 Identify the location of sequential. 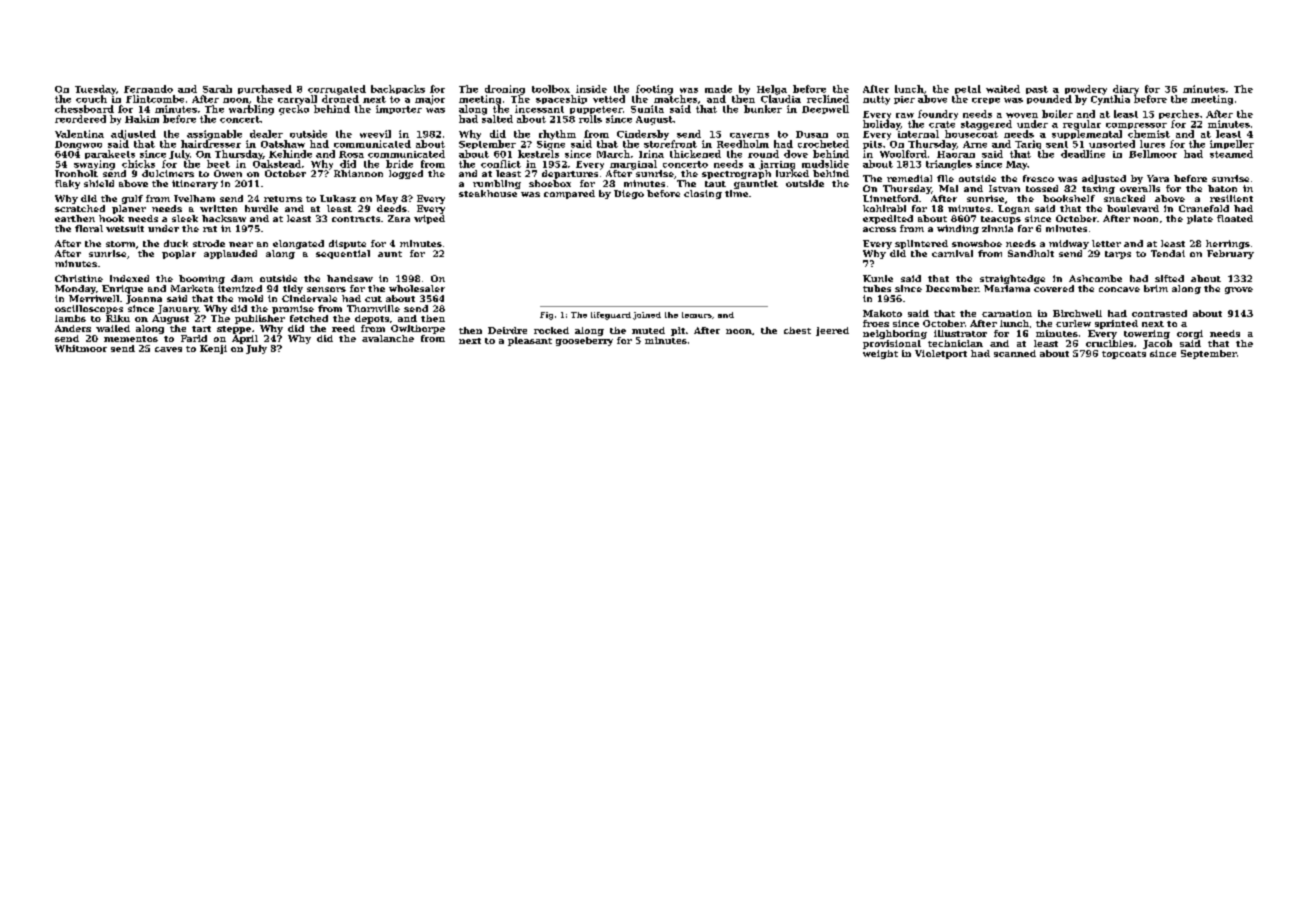
(343, 254).
